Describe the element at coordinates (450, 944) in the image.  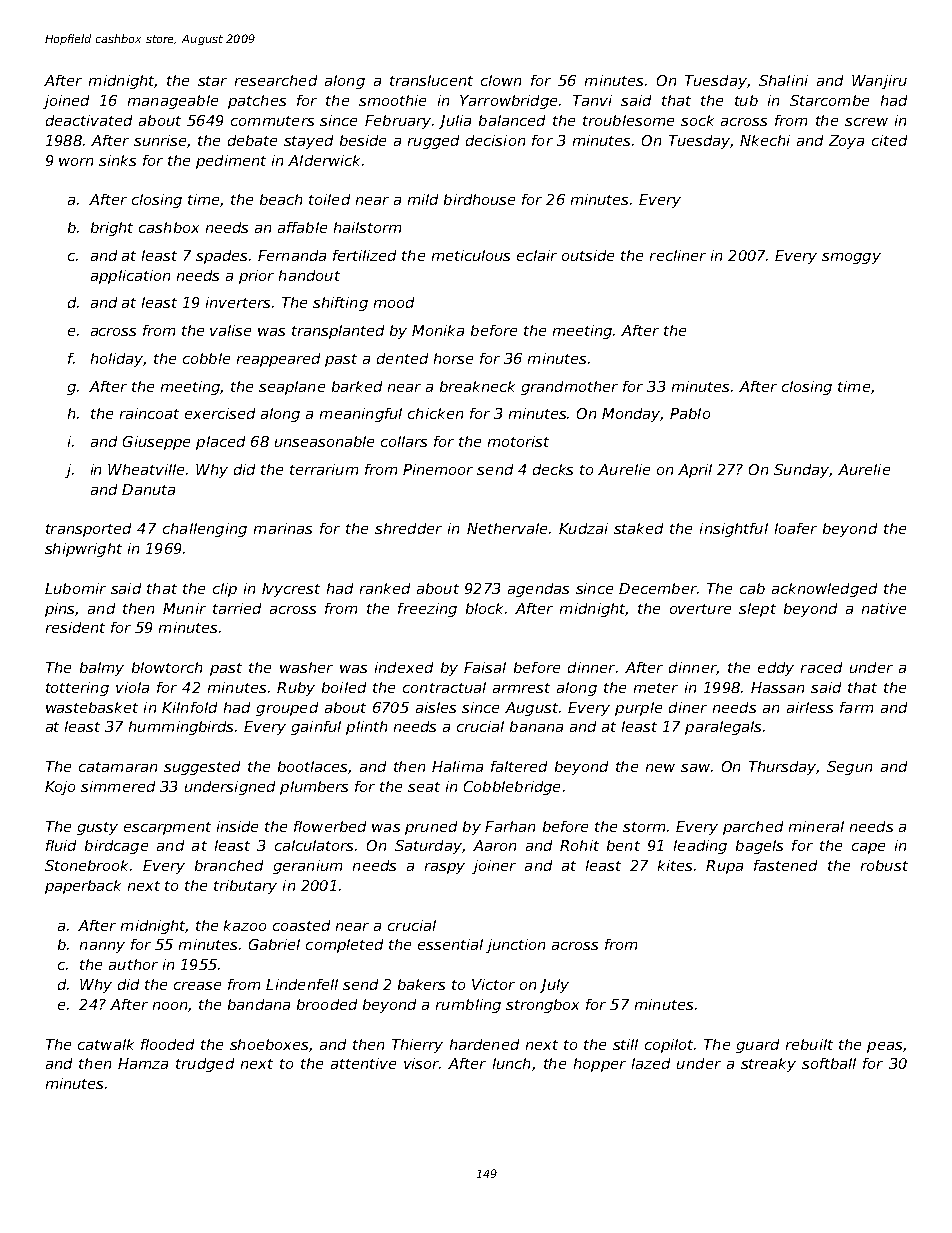
I see `essential` at that location.
